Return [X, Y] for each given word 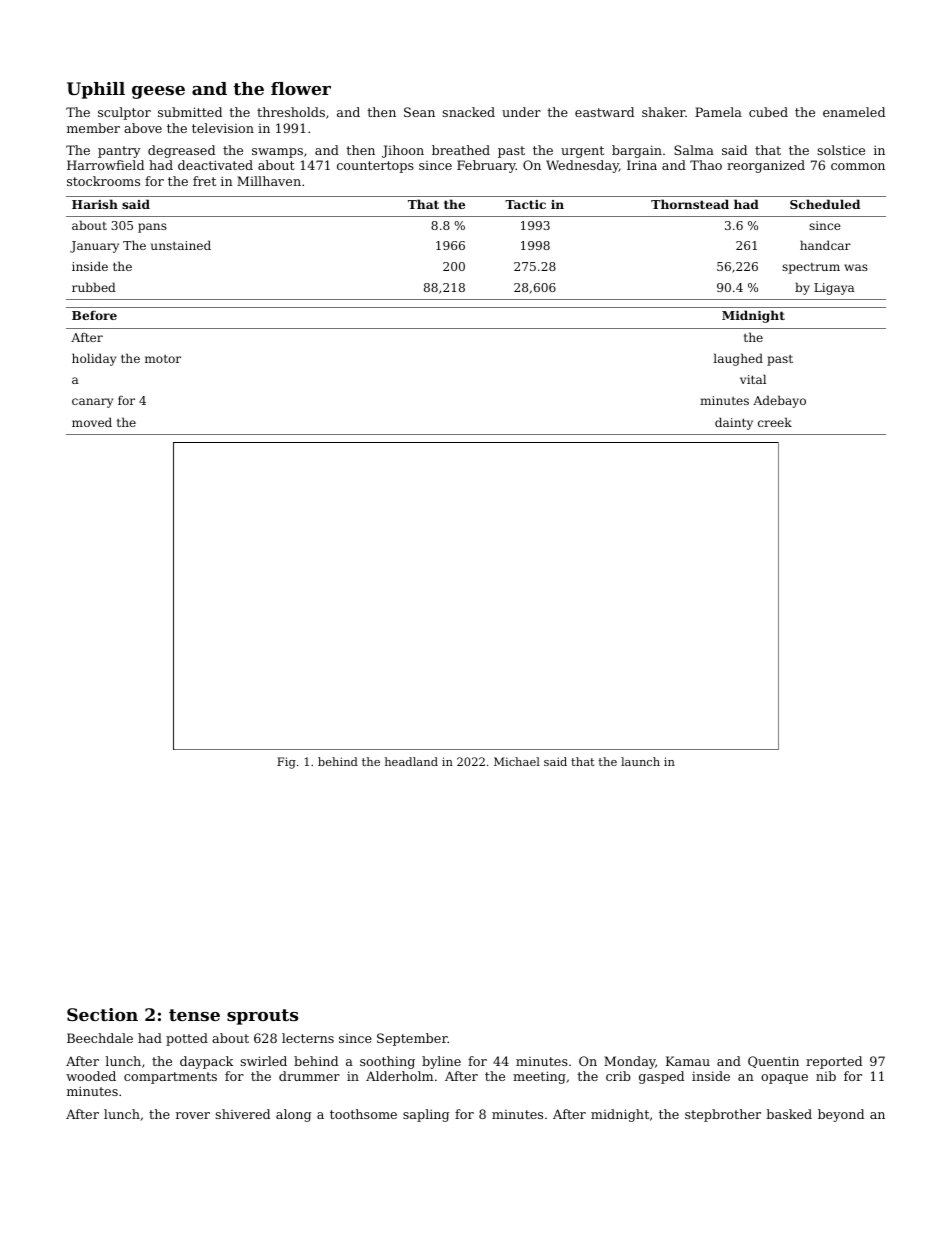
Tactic [525, 204]
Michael [517, 761]
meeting [539, 1077]
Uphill [96, 90]
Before [94, 315]
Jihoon [403, 151]
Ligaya [834, 289]
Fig [286, 763]
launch [640, 761]
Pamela [718, 112]
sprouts [262, 1017]
